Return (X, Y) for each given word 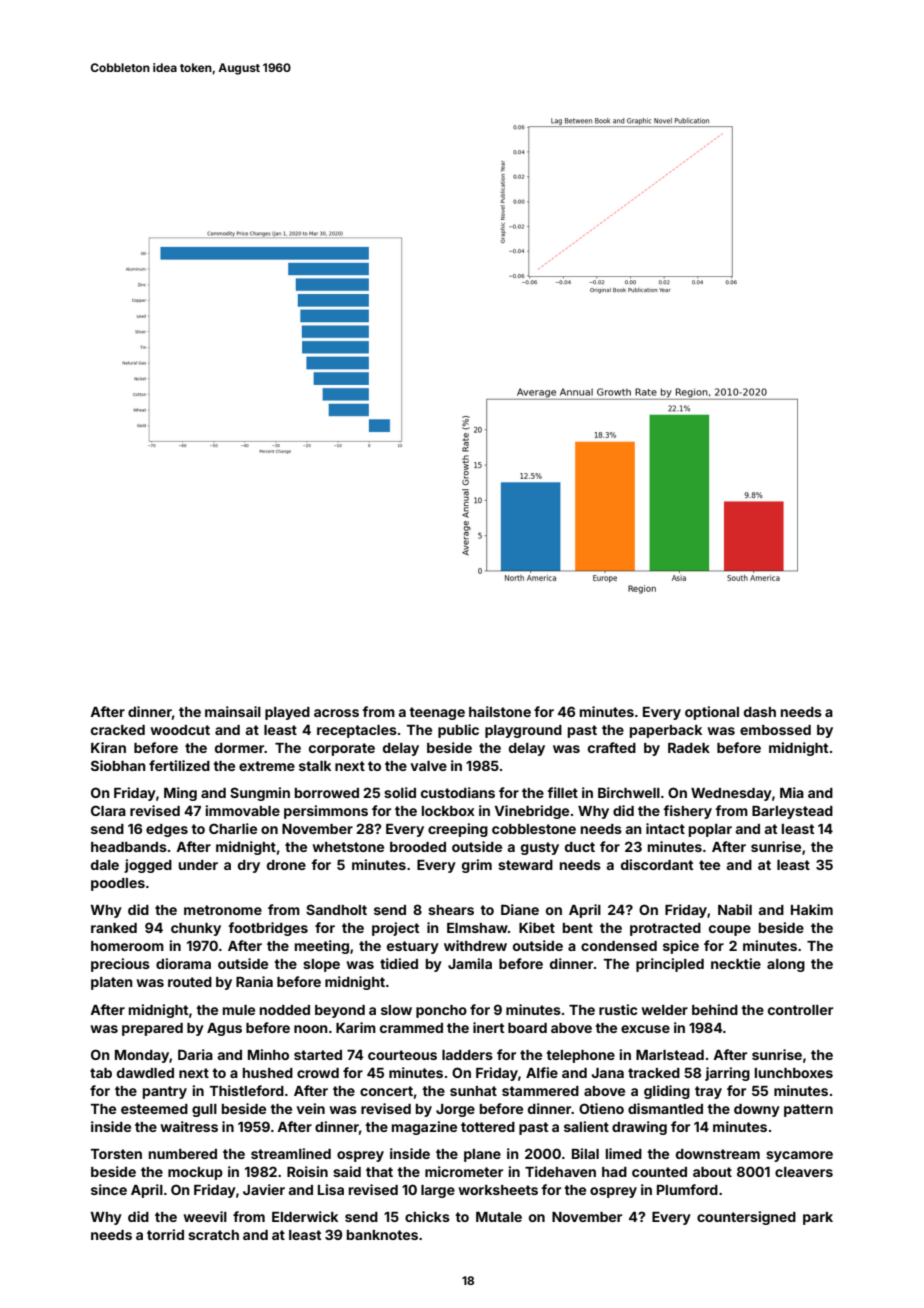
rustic (618, 1009)
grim (477, 866)
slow (396, 1010)
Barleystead (792, 812)
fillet (562, 792)
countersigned (746, 1218)
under (198, 865)
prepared (152, 1029)
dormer (239, 748)
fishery (687, 812)
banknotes (382, 1235)
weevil (205, 1216)
